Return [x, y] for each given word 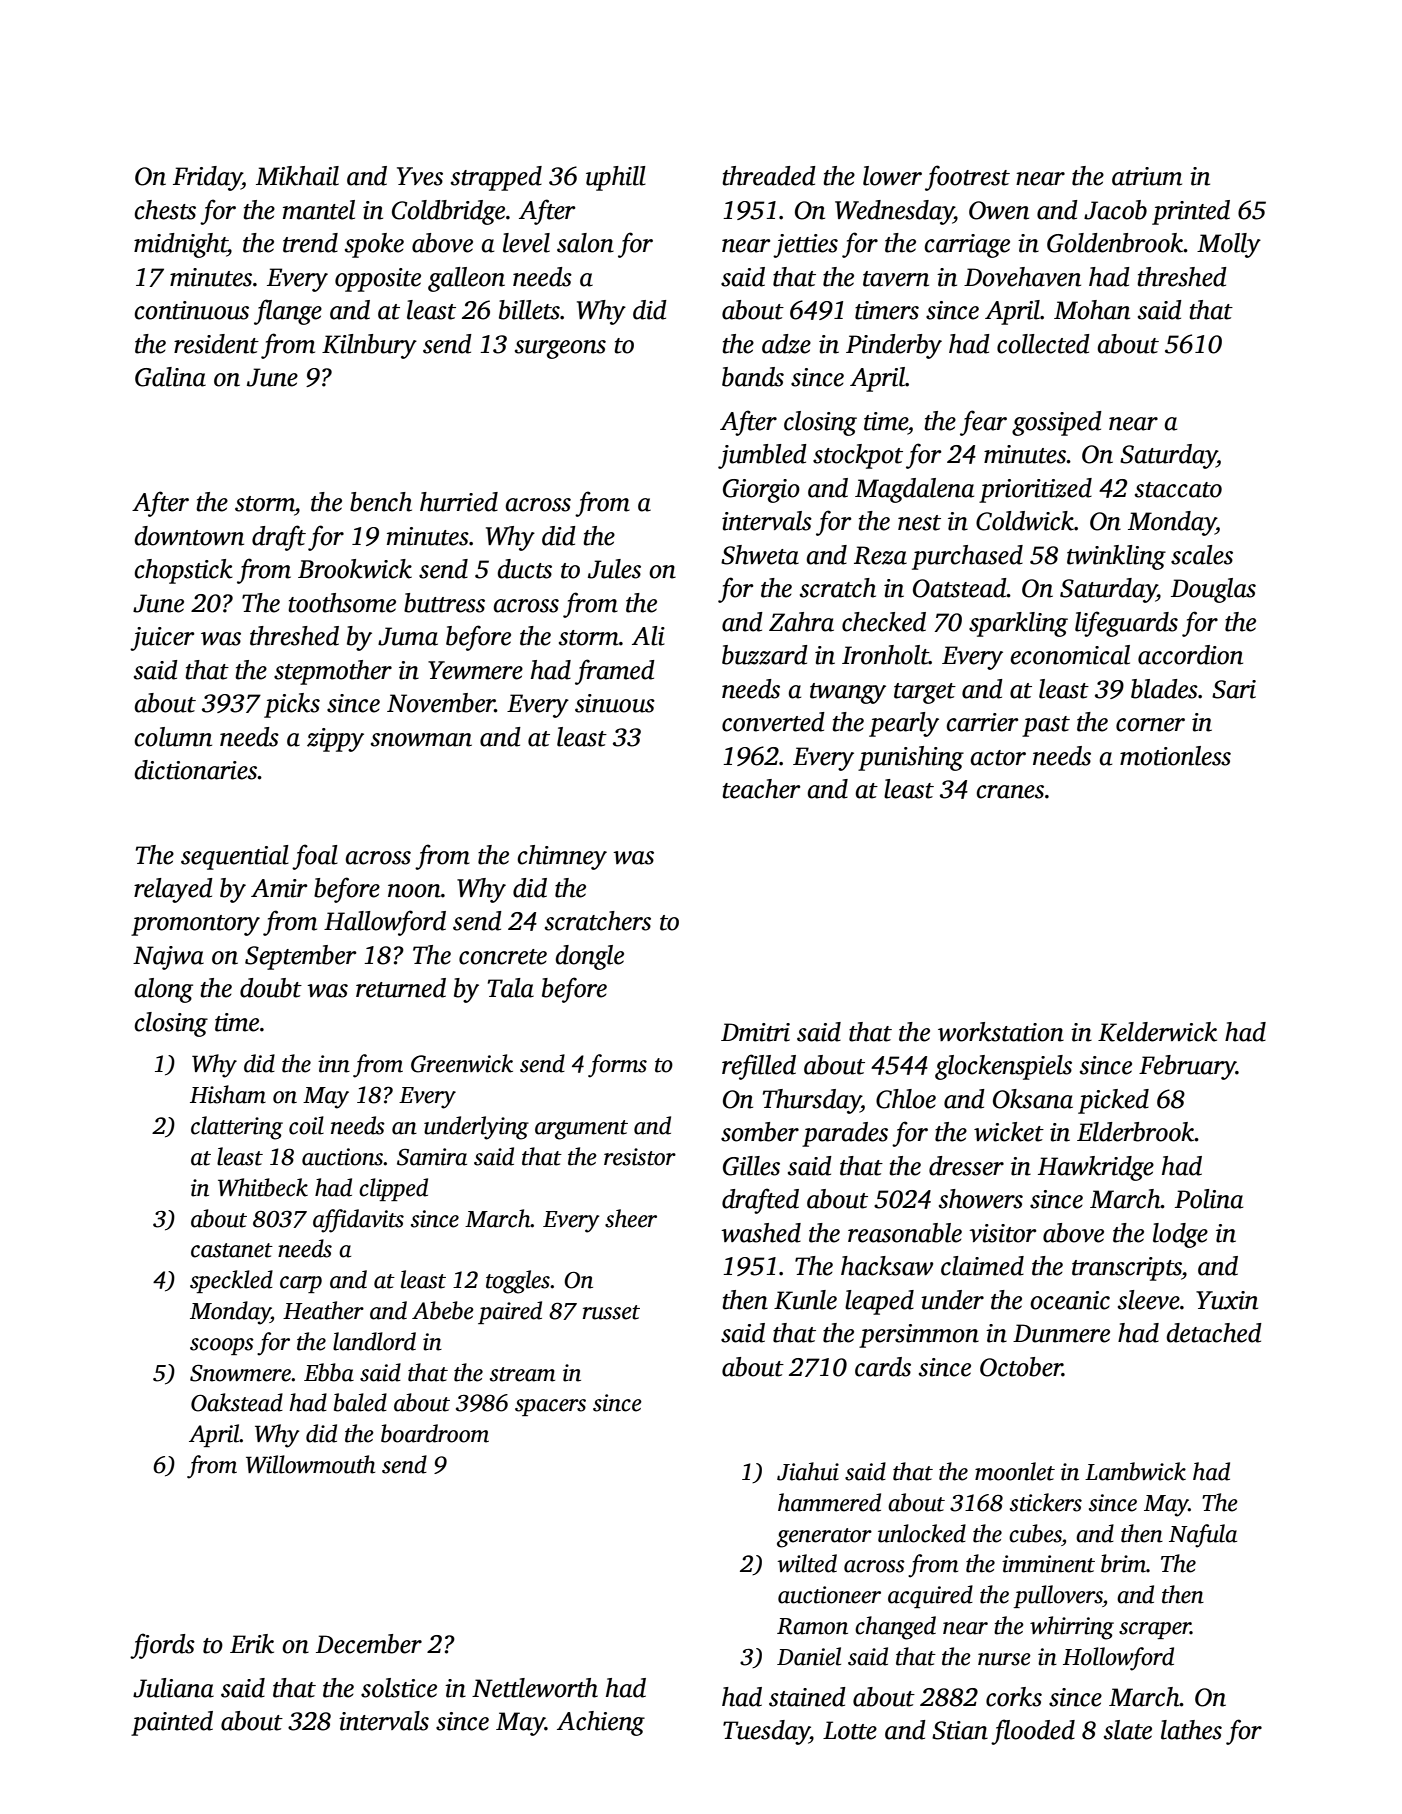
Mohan [1092, 310]
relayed [173, 890]
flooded [1033, 1732]
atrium [1147, 176]
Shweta [760, 555]
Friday [207, 178]
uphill [616, 178]
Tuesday [766, 1732]
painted [172, 1723]
